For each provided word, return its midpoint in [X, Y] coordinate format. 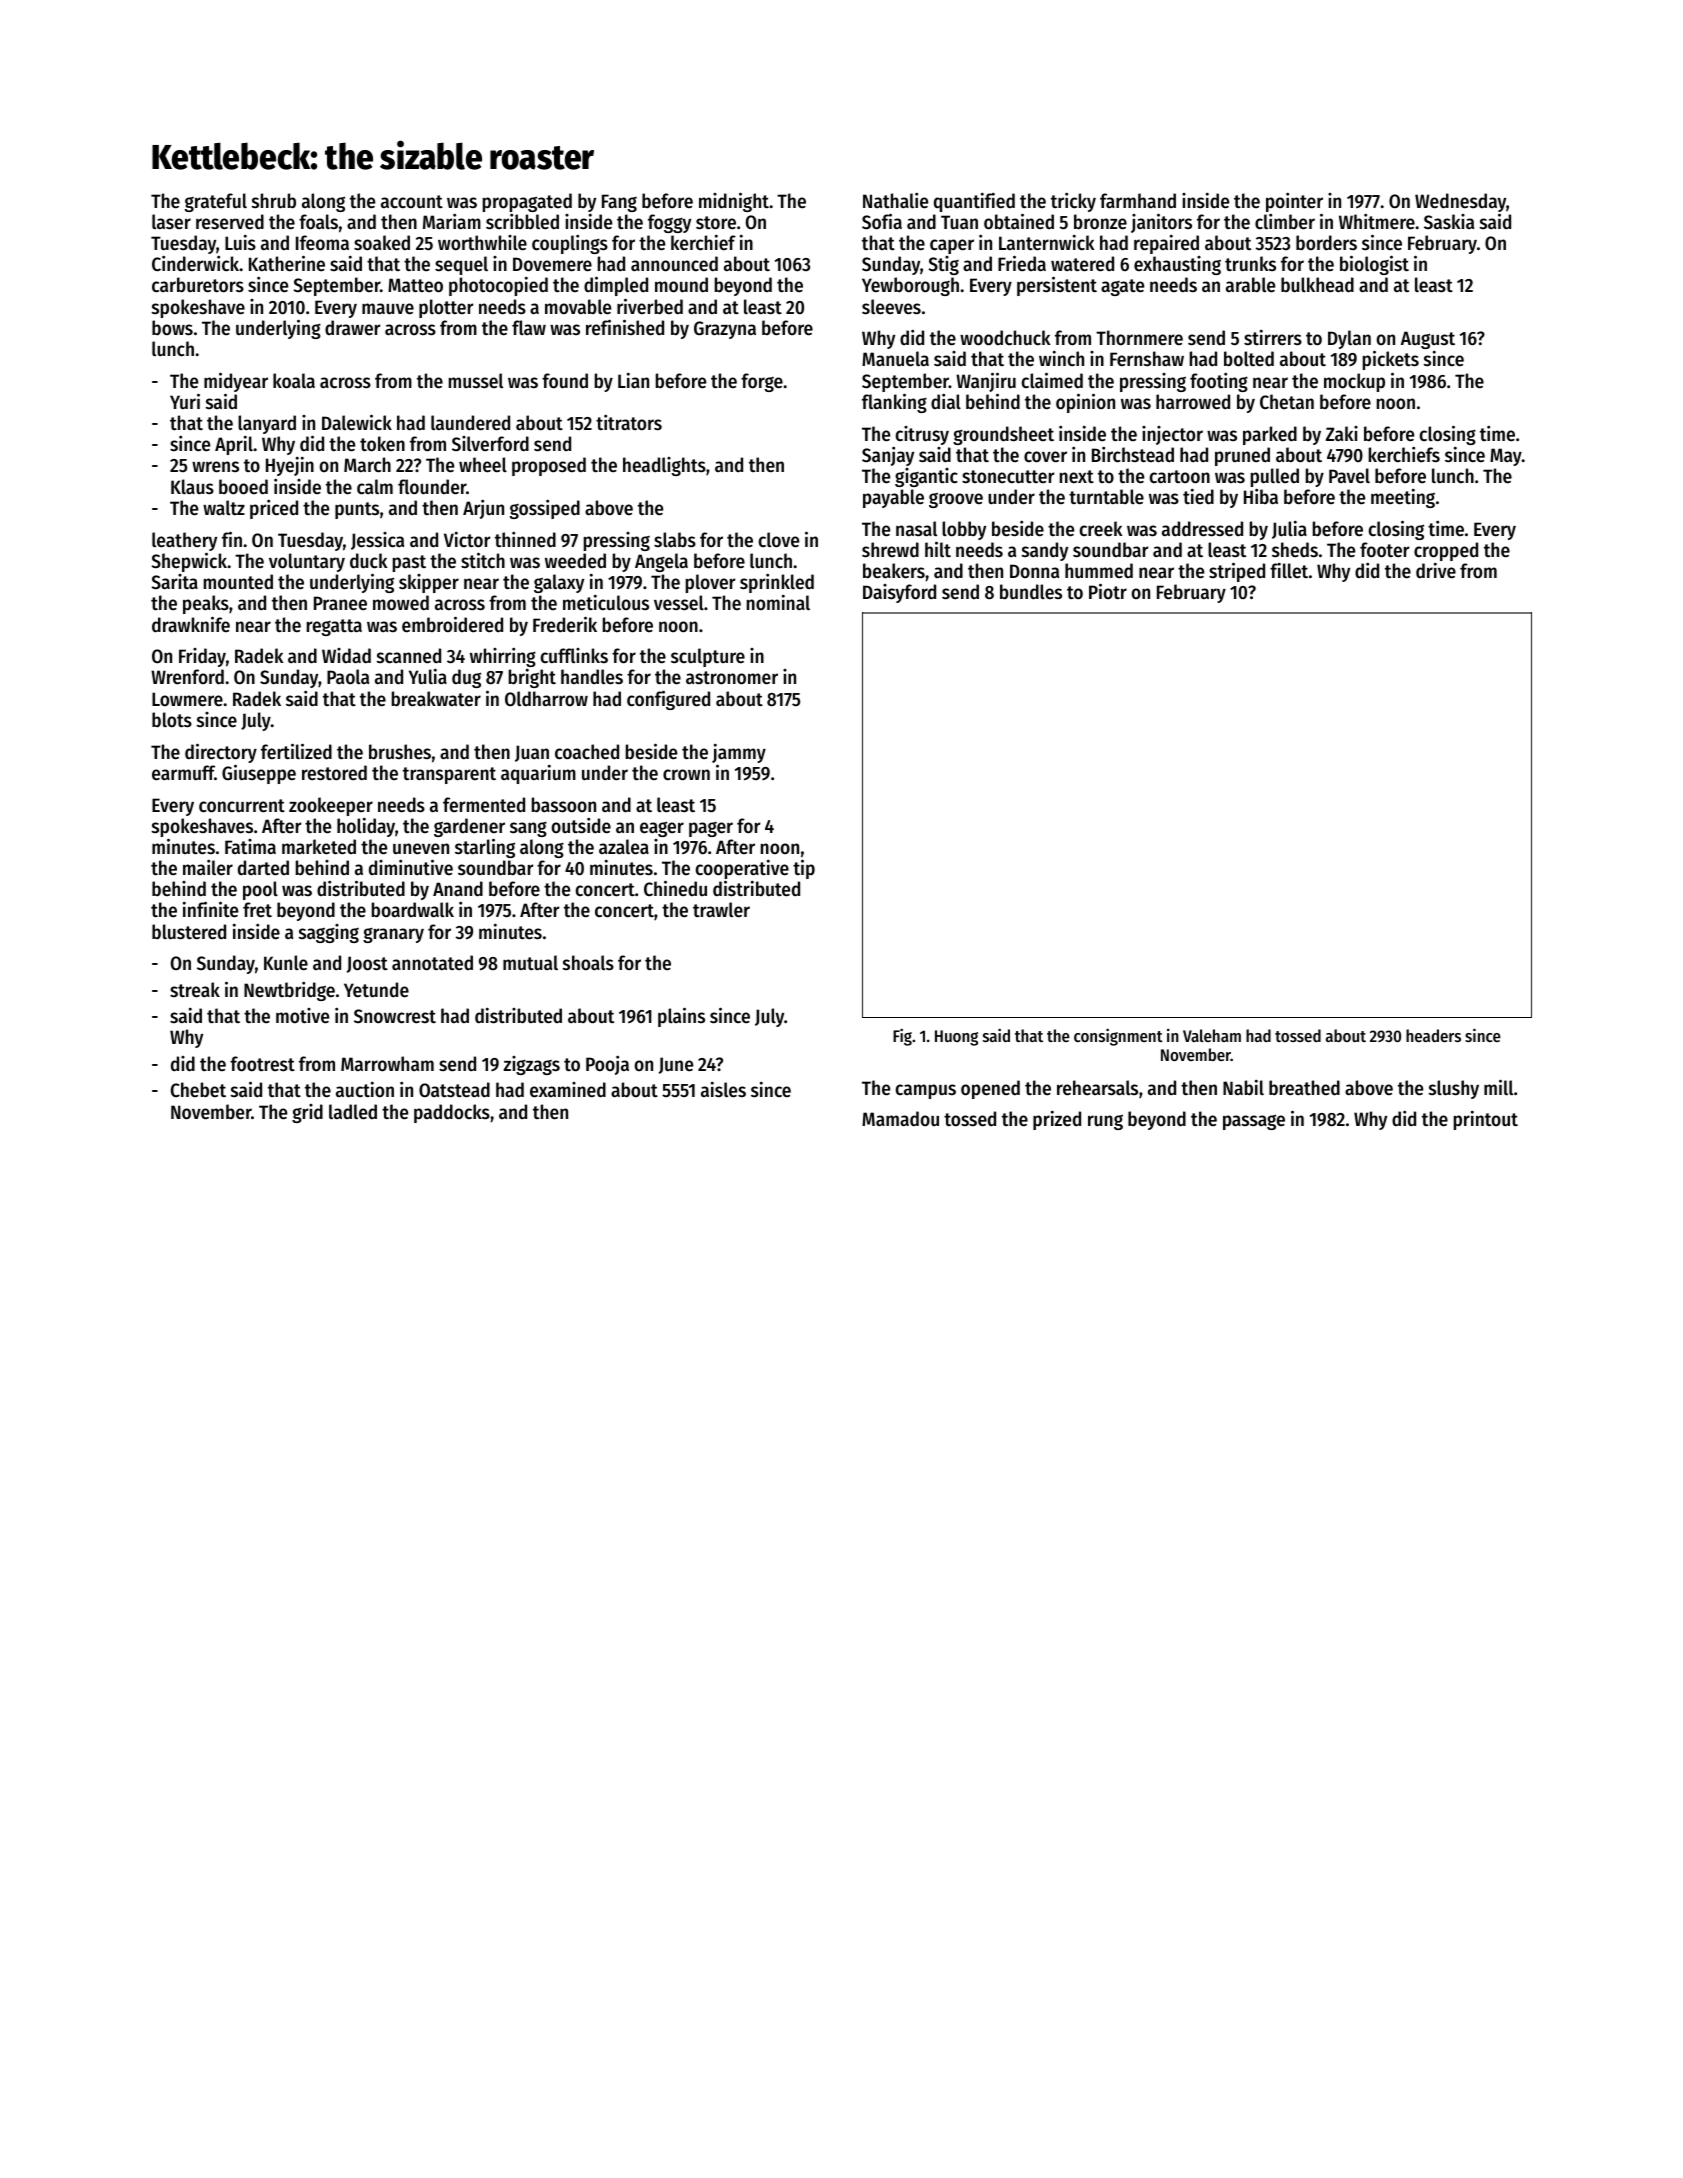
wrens [215, 467]
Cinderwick [195, 264]
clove [779, 540]
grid [307, 1113]
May [1506, 457]
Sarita [174, 581]
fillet [1289, 571]
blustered [189, 932]
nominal [778, 602]
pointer [1294, 202]
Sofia [882, 221]
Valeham [1212, 1035]
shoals [588, 963]
